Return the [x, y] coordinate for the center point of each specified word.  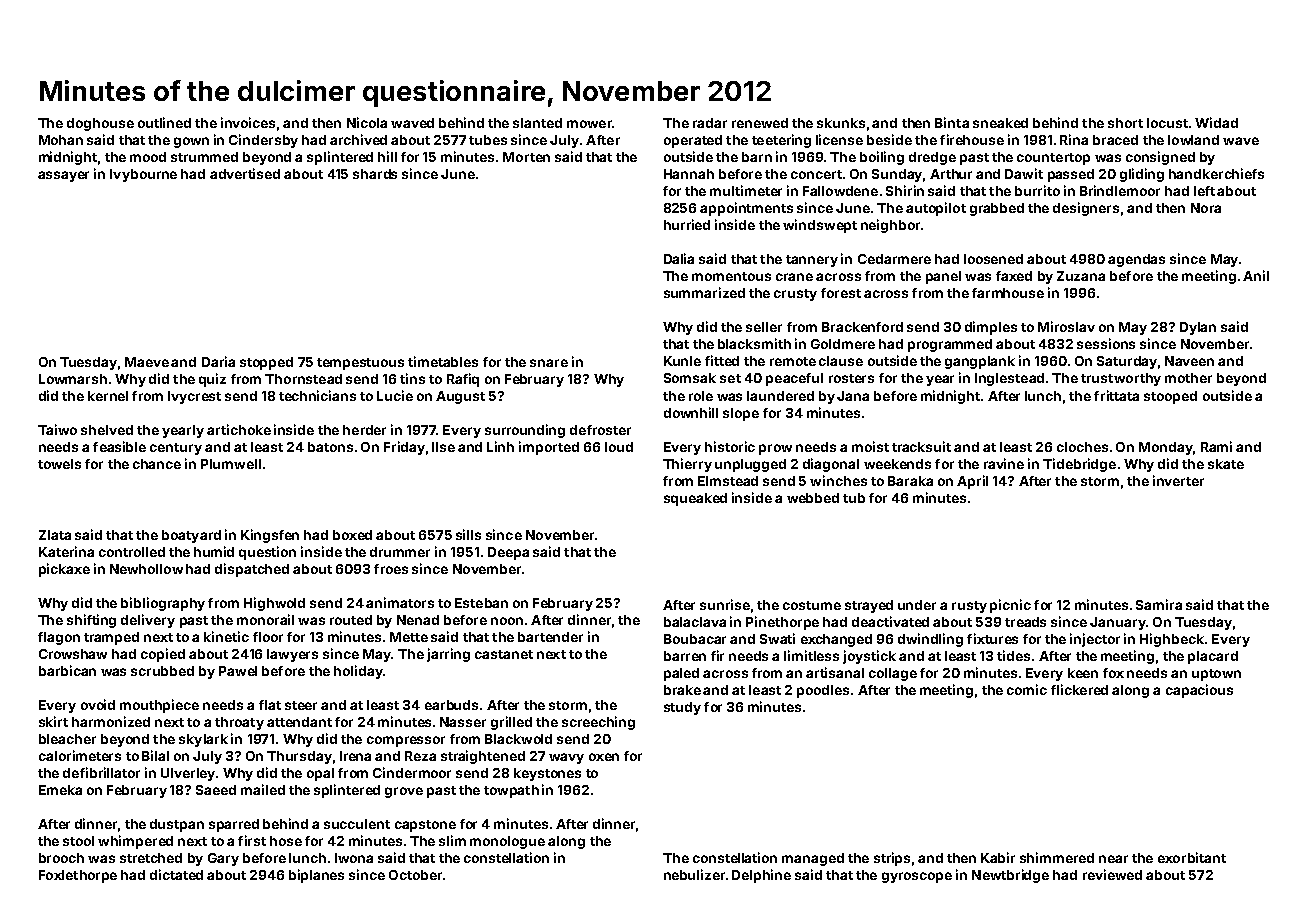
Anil [1256, 275]
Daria [218, 361]
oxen [604, 757]
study [682, 708]
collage [893, 674]
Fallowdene [840, 191]
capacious [1199, 691]
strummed [204, 157]
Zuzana [1081, 276]
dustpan [177, 825]
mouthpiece [159, 706]
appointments [746, 209]
